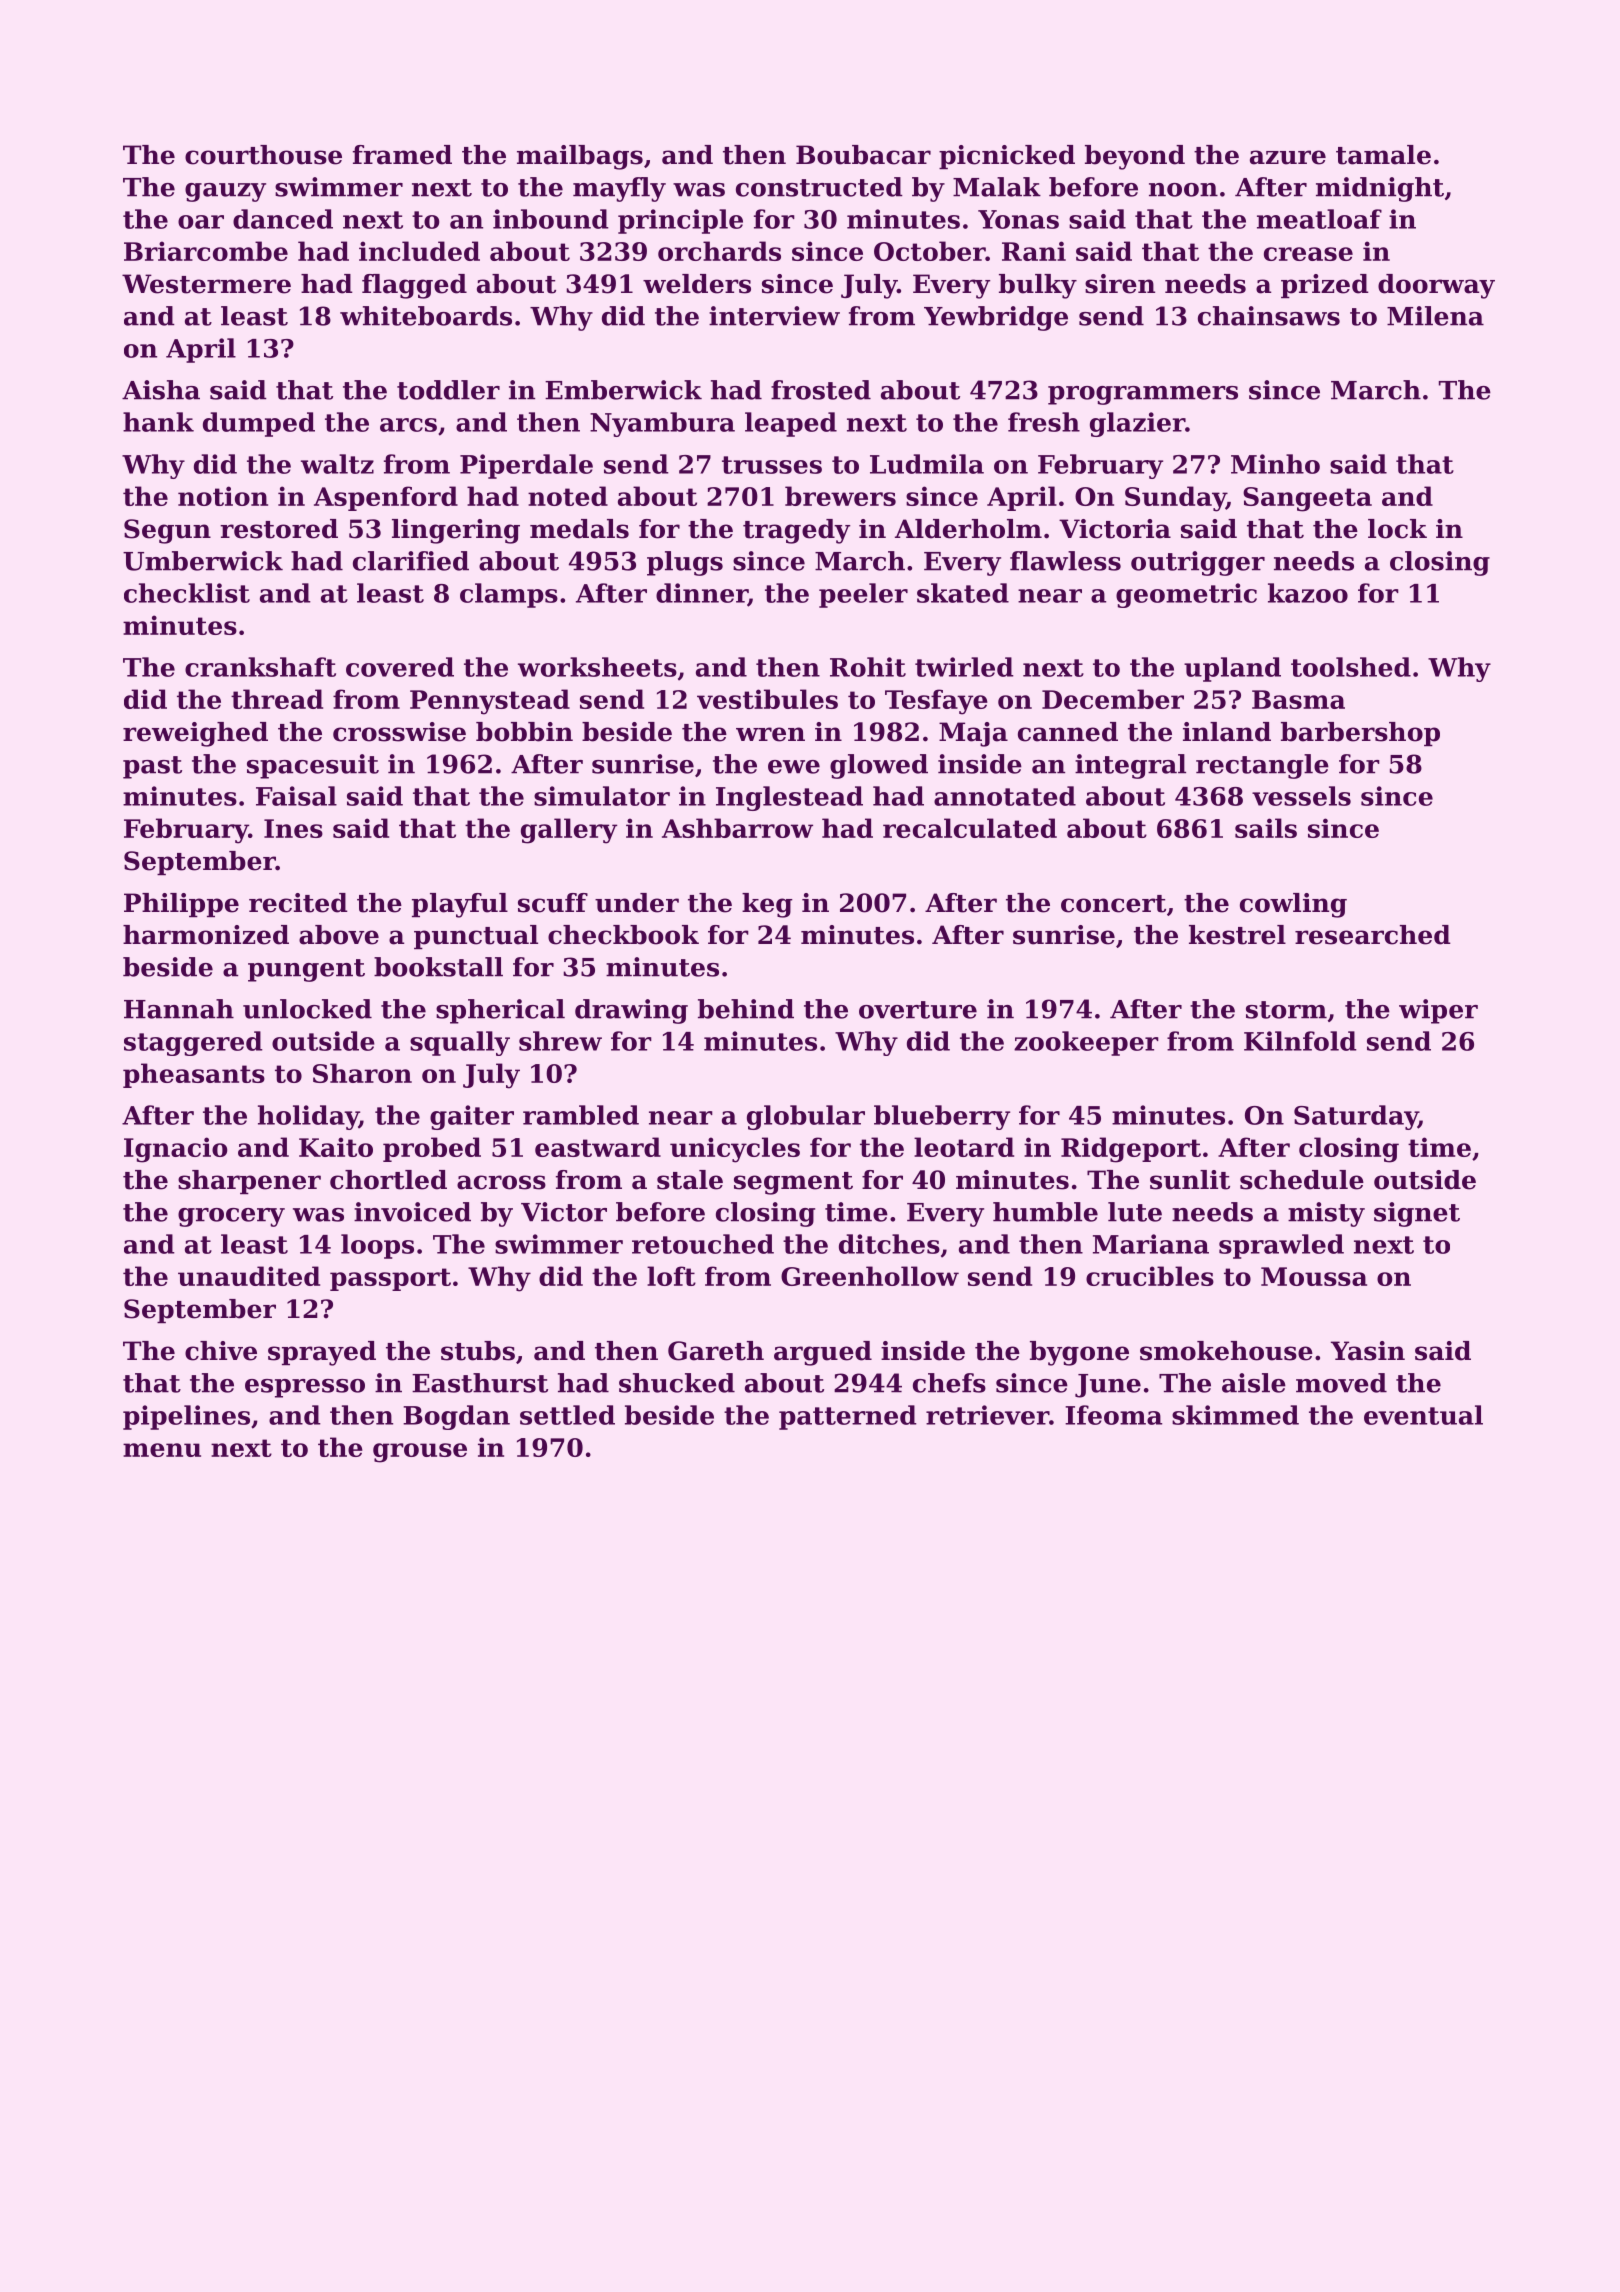  Describe the element at coordinates (1383, 155) in the page. I see `tamale` at that location.
